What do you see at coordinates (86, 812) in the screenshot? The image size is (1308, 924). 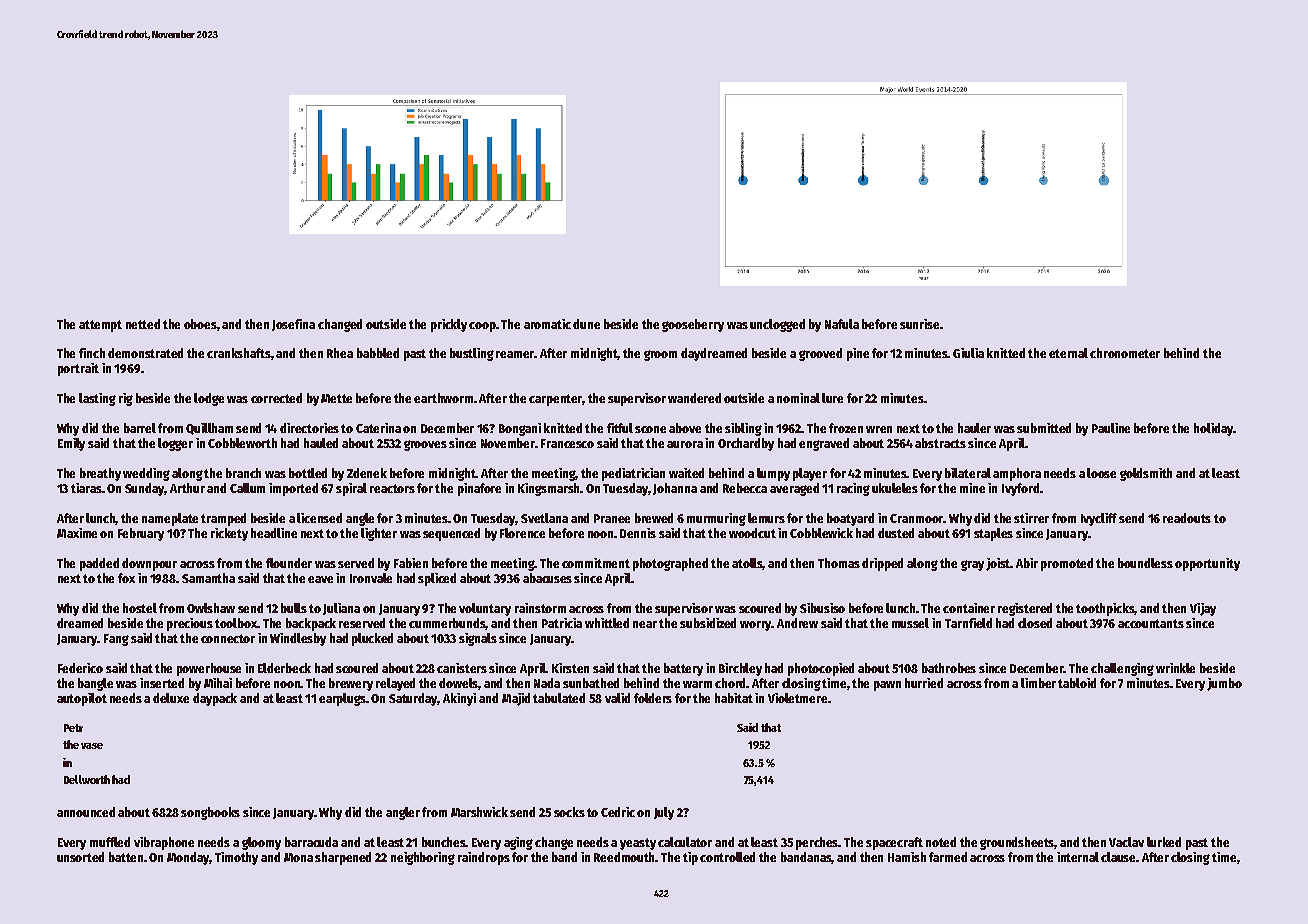 I see `announced` at bounding box center [86, 812].
